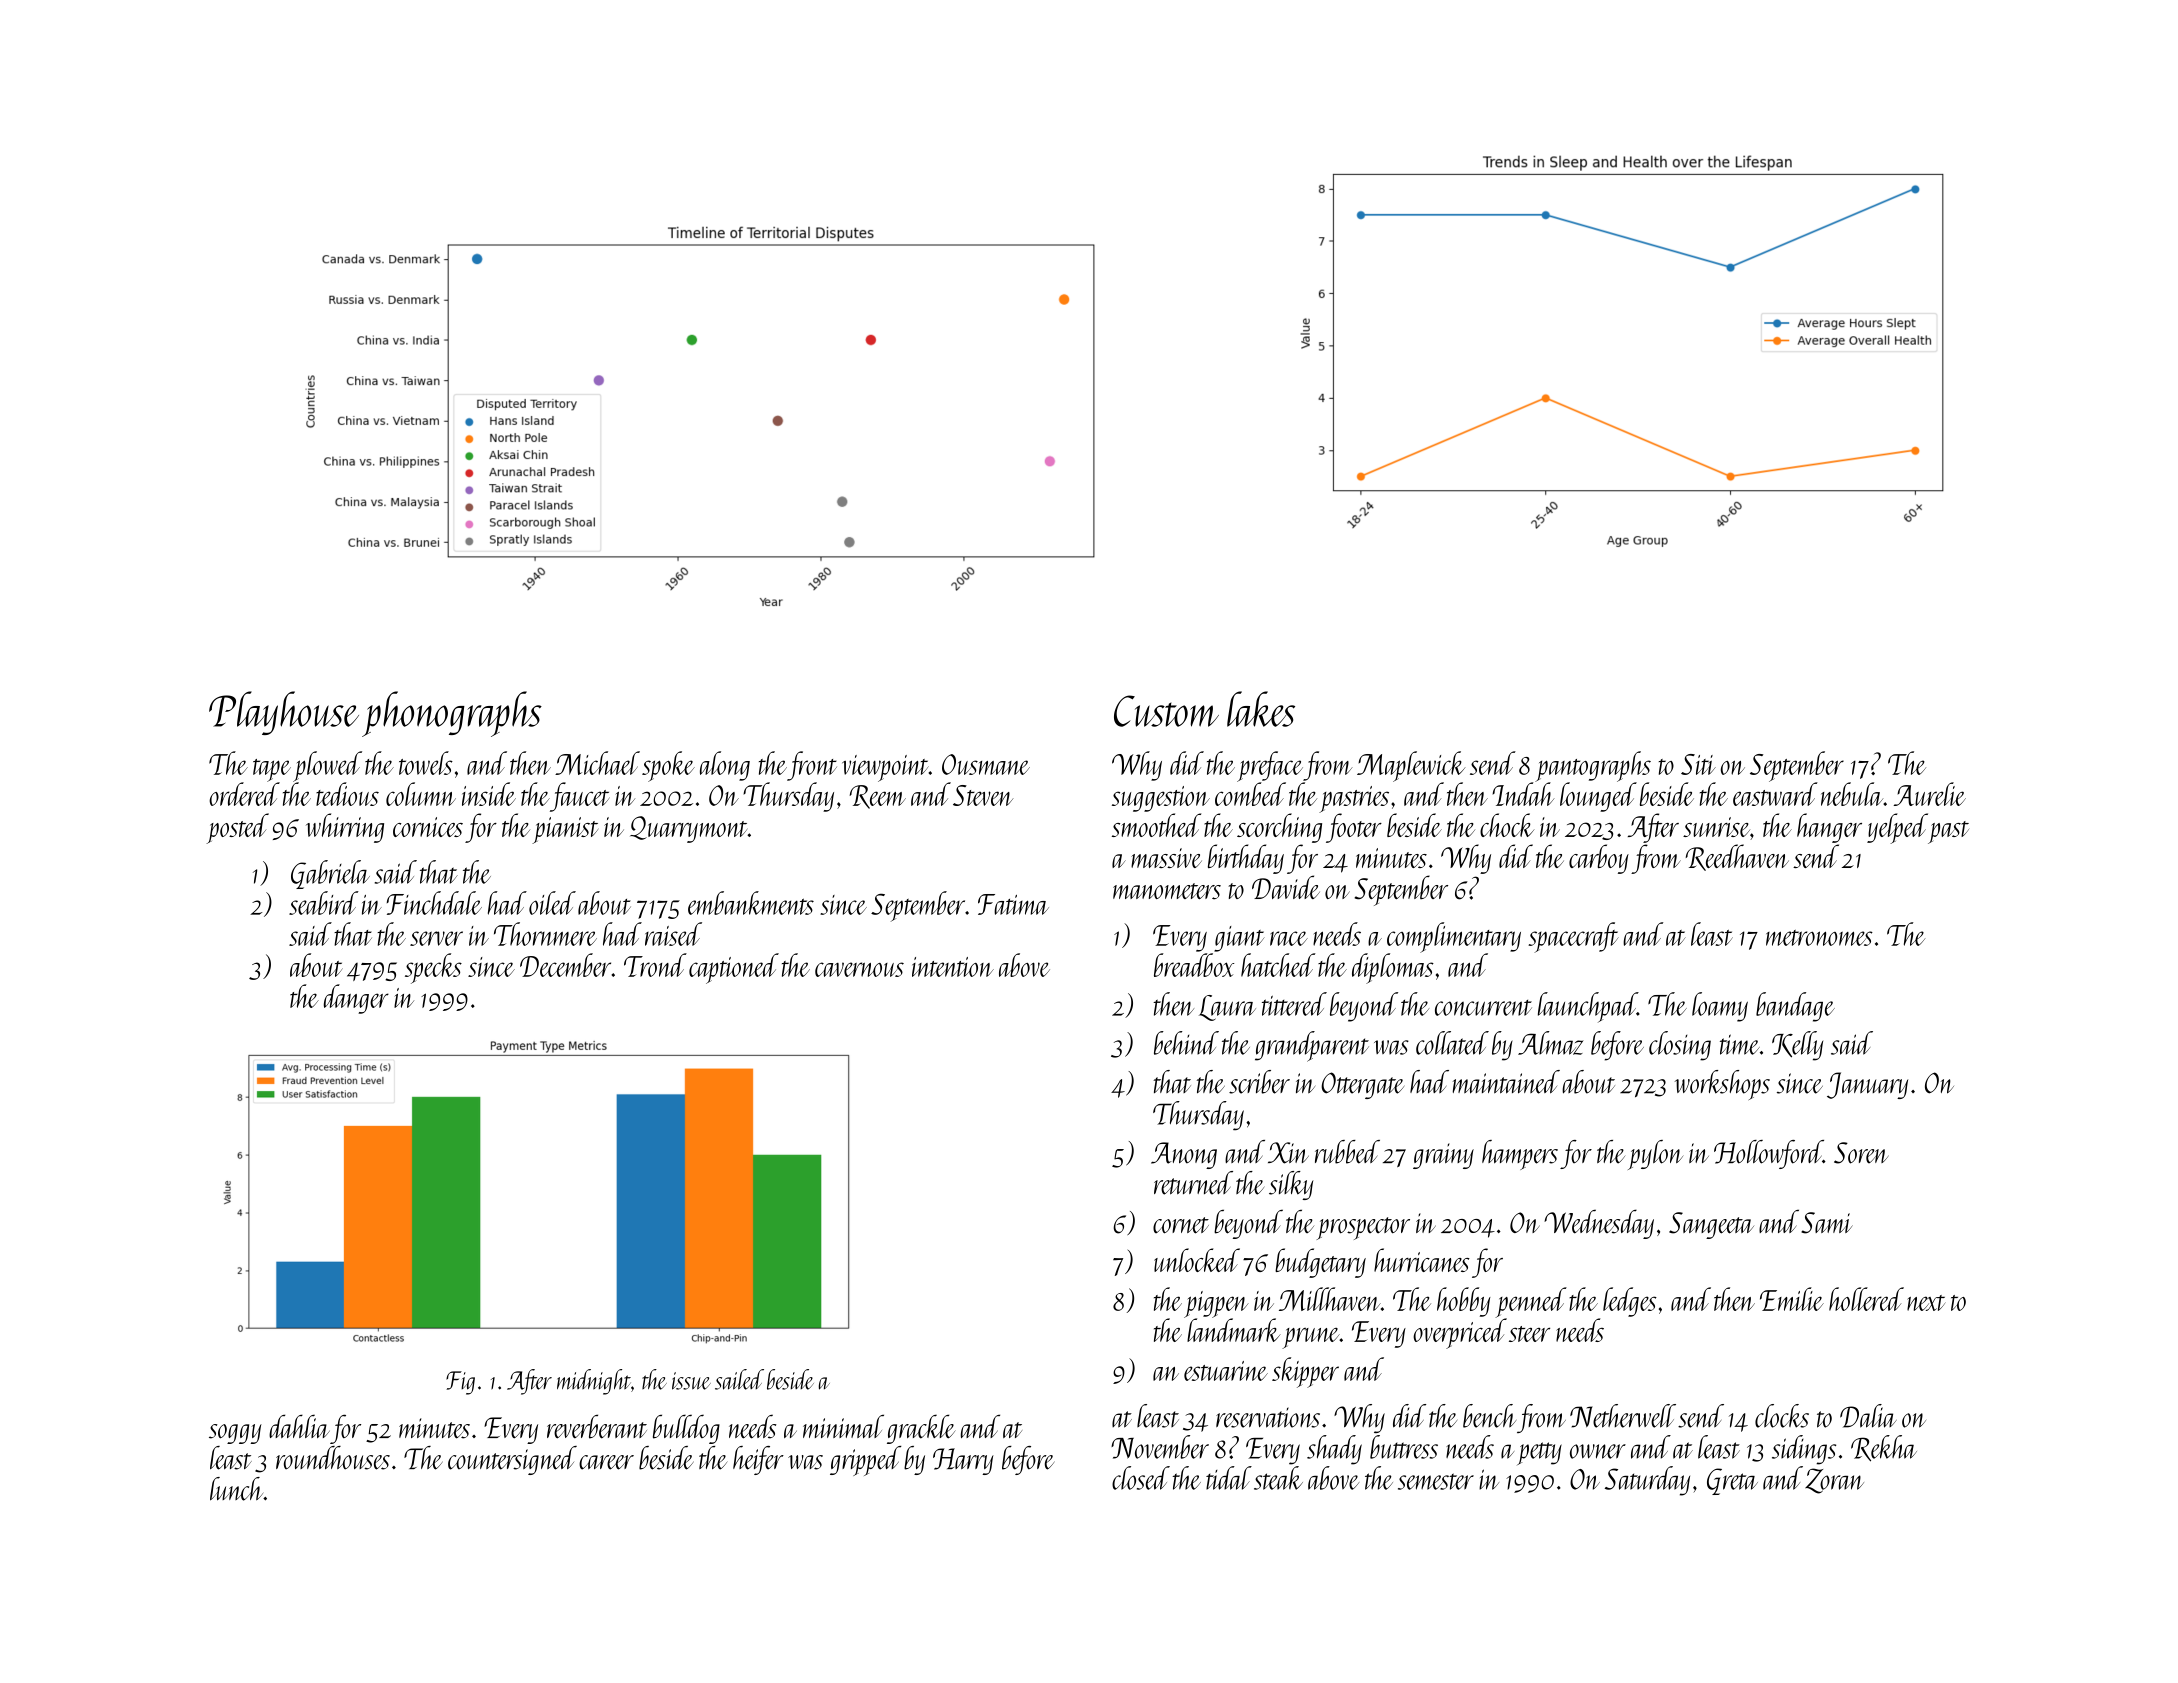 The height and width of the image is (1683, 2178). I want to click on Playhouse, so click(284, 713).
